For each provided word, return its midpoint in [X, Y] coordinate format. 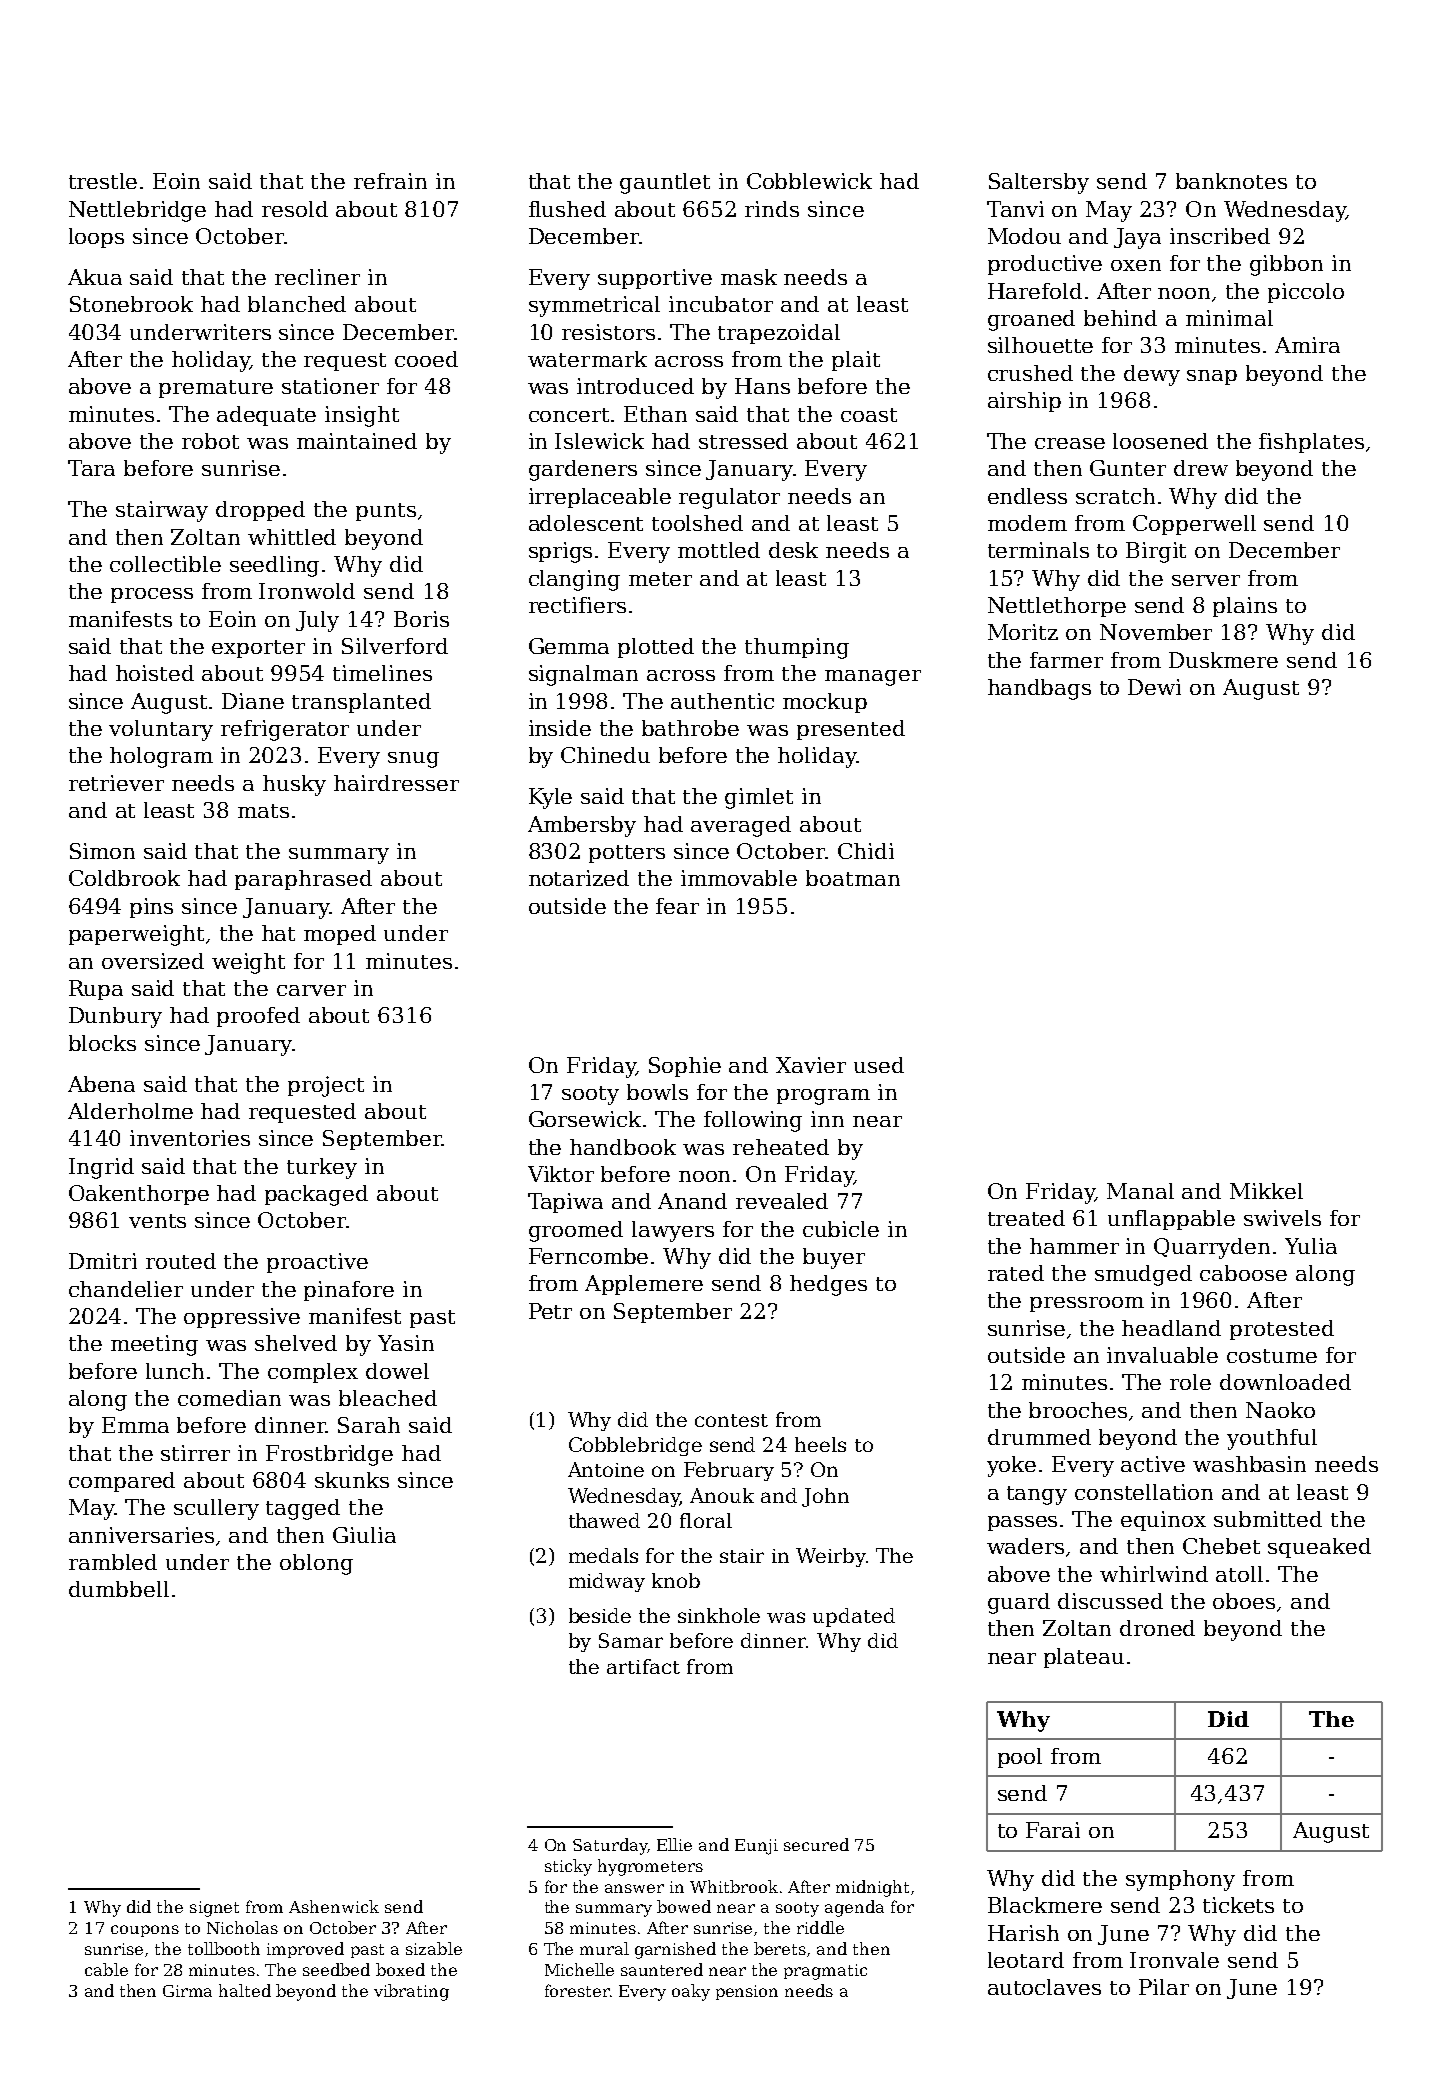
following [753, 1121]
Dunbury [115, 1017]
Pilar [1164, 1987]
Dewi [1154, 687]
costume [1272, 1356]
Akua [95, 277]
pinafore [349, 1291]
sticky [568, 1867]
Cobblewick [809, 181]
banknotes [1231, 181]
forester [577, 1990]
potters [627, 854]
